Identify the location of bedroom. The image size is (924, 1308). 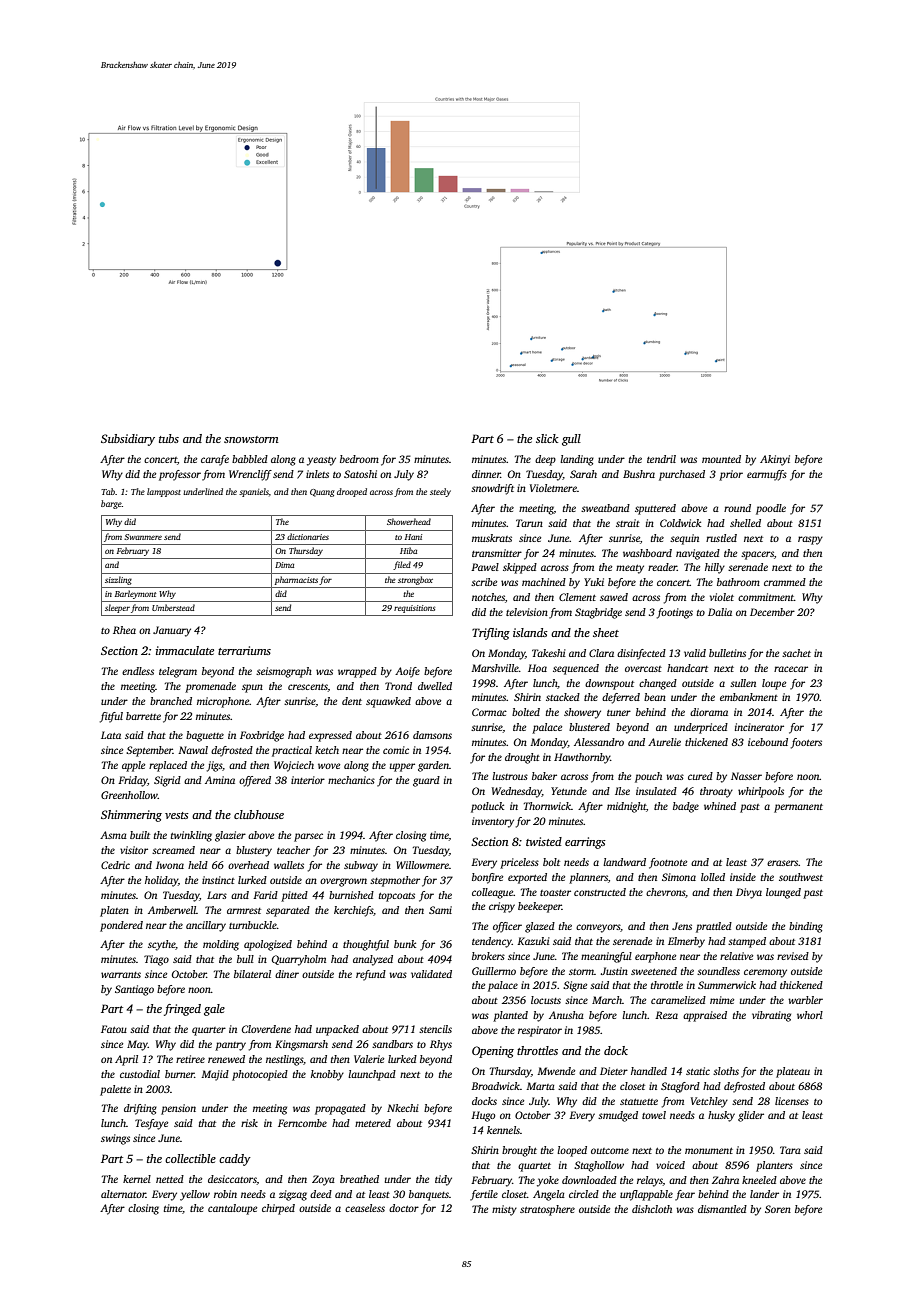
(359, 459).
